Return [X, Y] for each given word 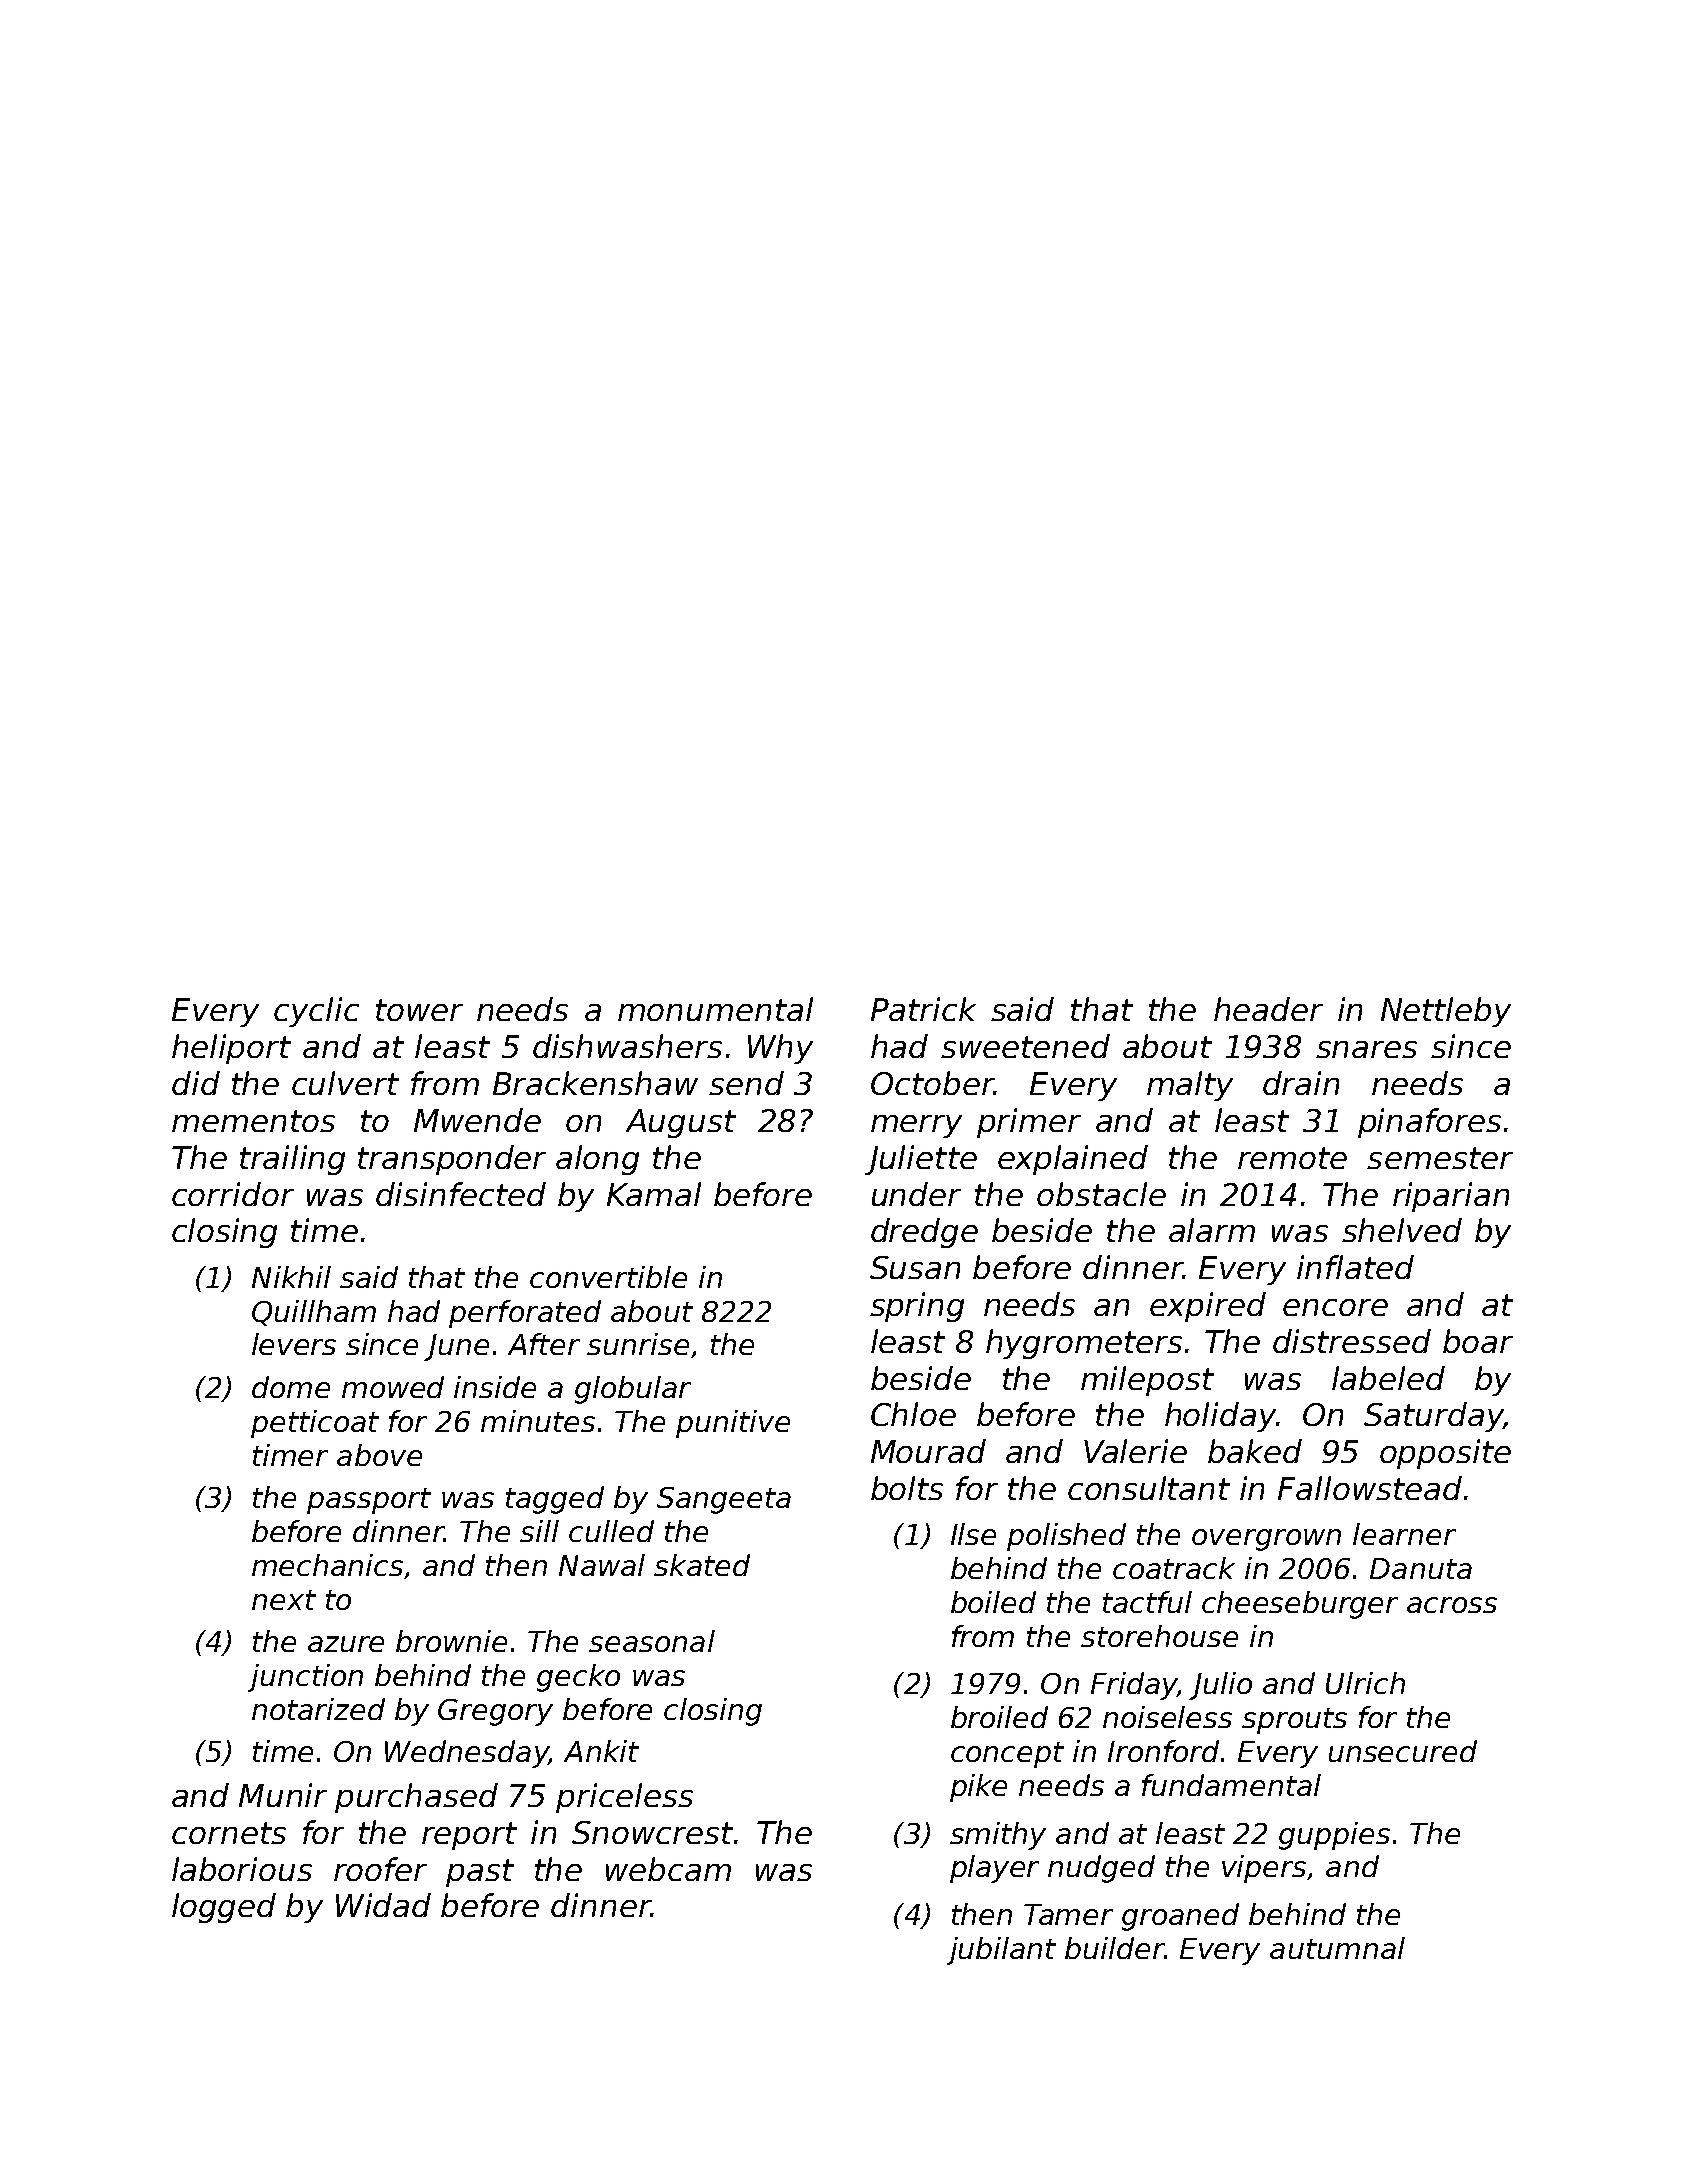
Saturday [1433, 1417]
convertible [608, 1277]
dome [291, 1387]
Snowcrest [652, 1832]
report [469, 1836]
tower [419, 1010]
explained [1073, 1160]
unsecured [1403, 1751]
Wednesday [467, 1754]
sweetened [1025, 1046]
